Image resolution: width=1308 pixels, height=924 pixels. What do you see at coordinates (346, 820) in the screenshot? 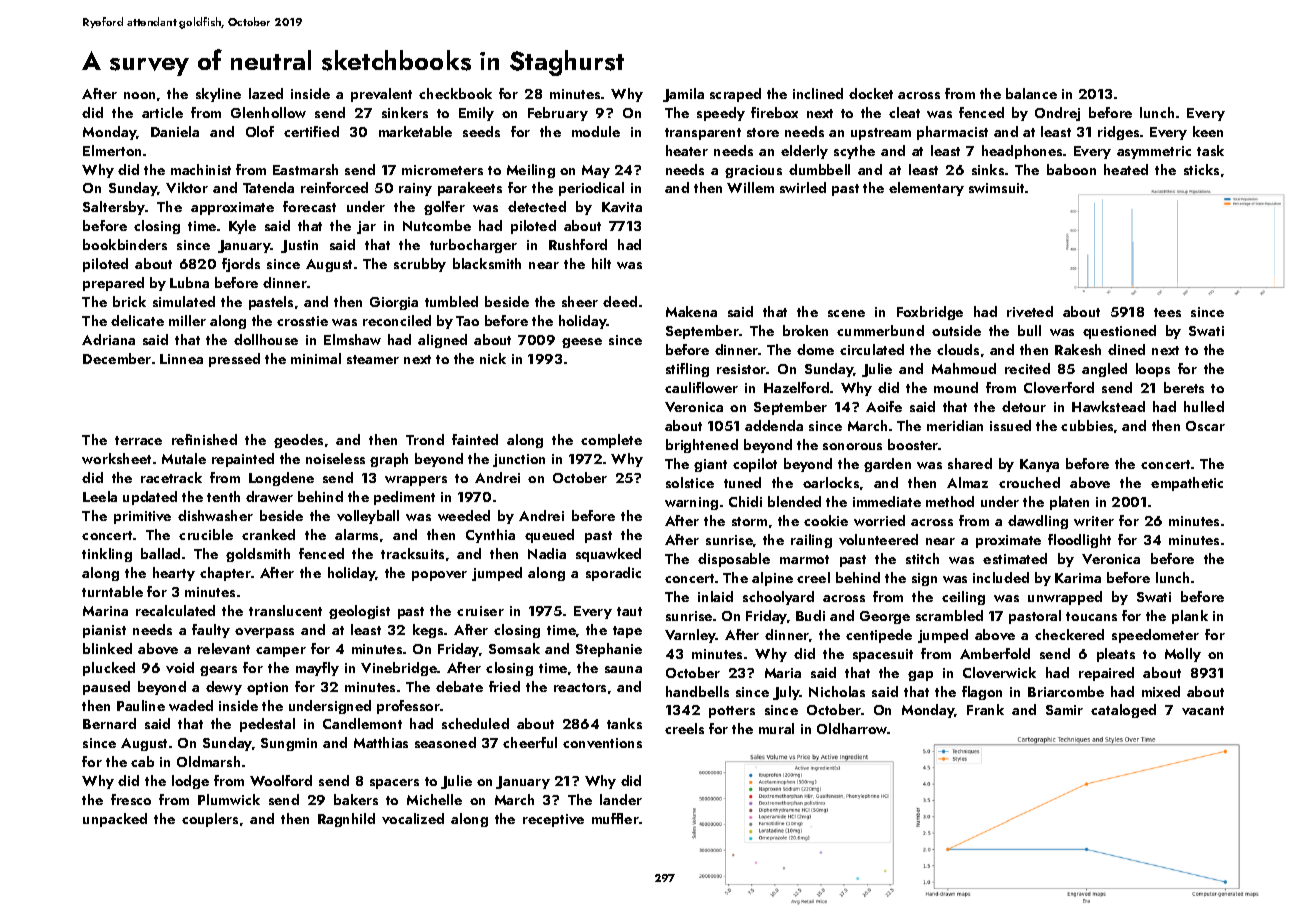
I see `Ragnhild` at bounding box center [346, 820].
